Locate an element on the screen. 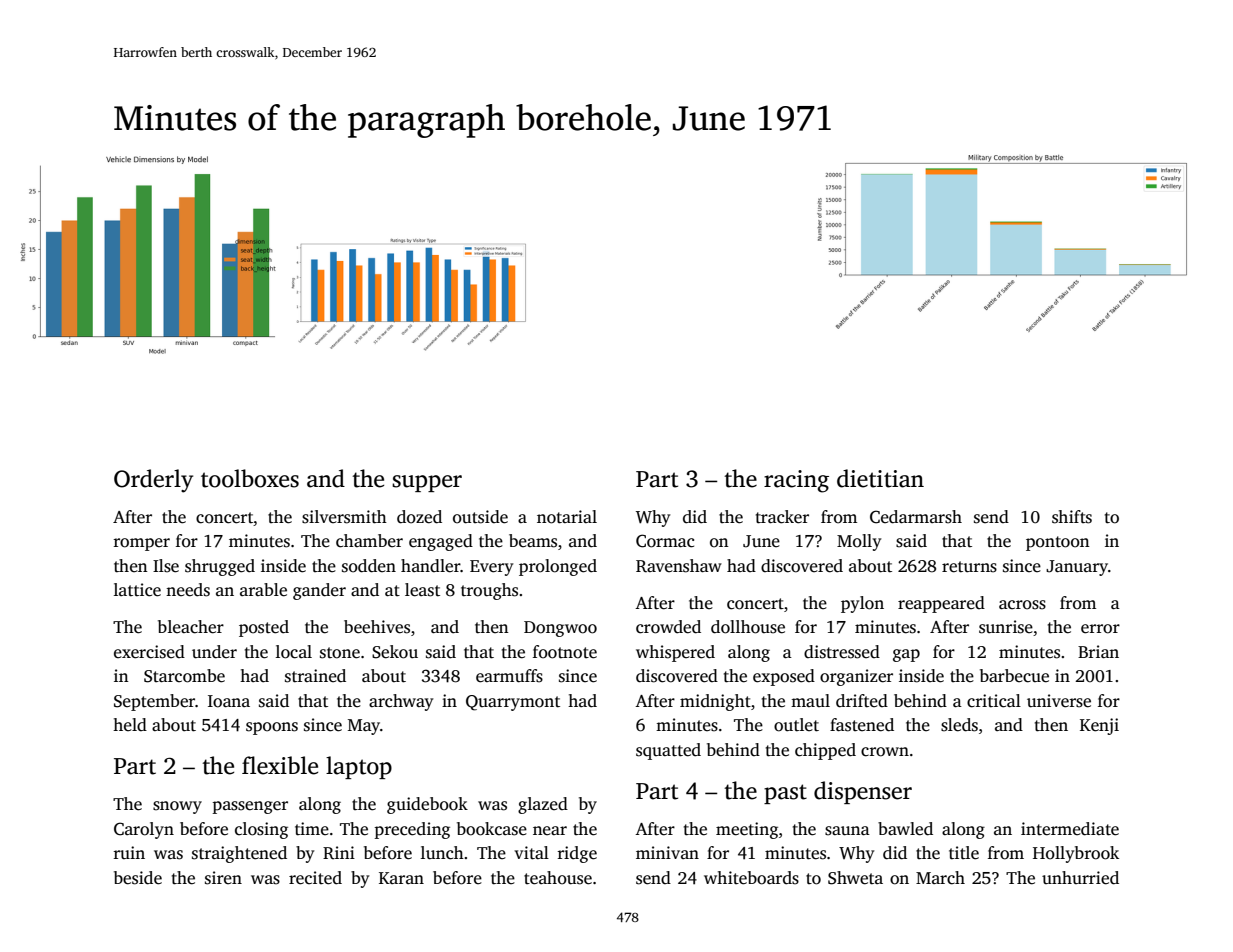  toolboxes is located at coordinates (250, 478).
